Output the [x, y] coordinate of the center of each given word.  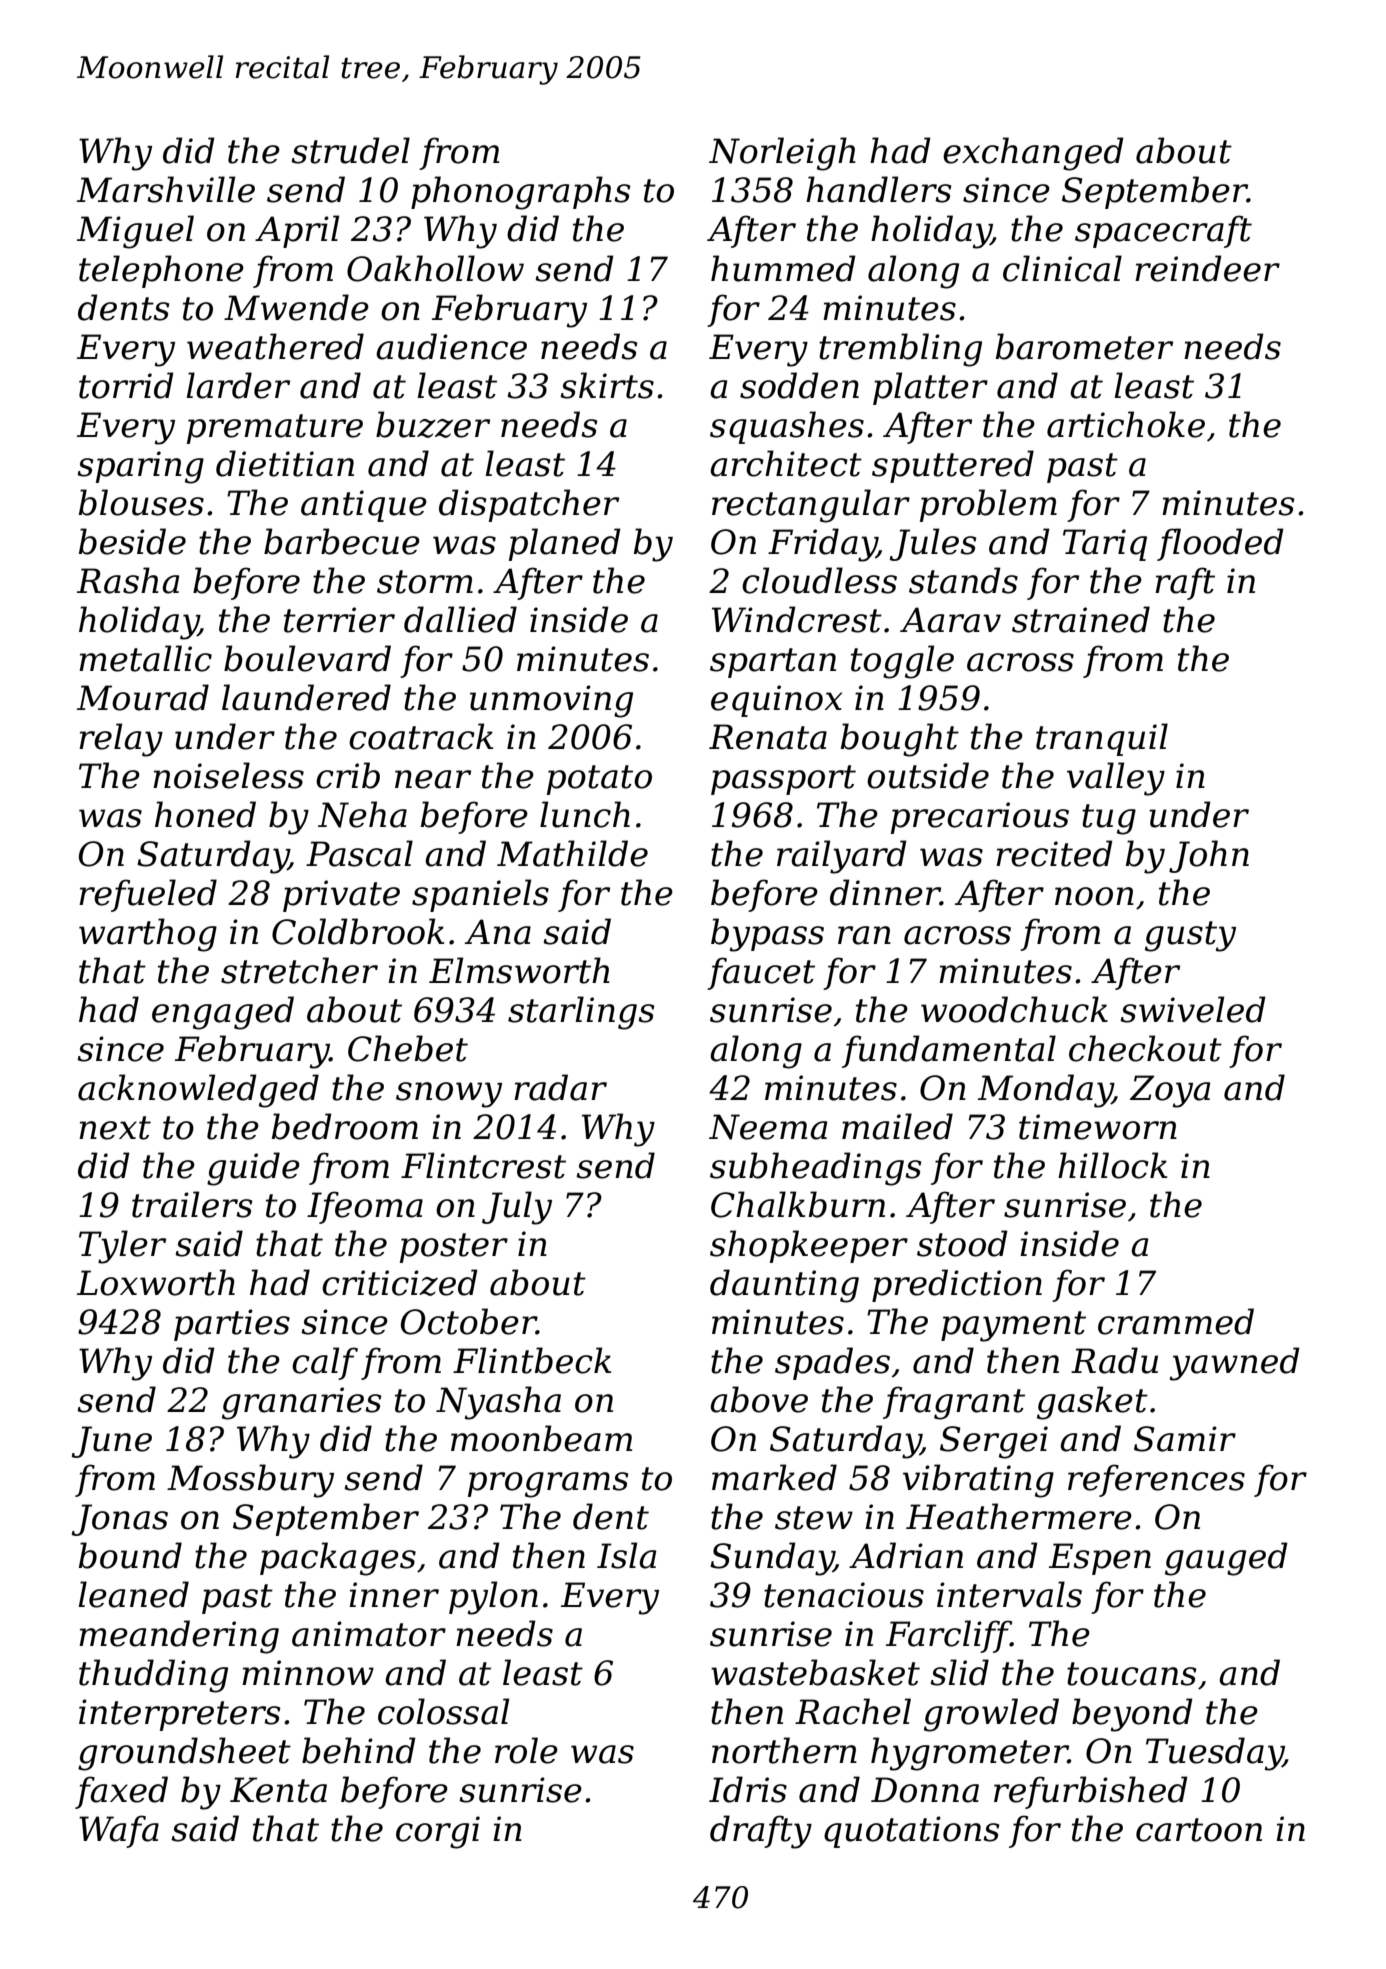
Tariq [1105, 545]
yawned [1235, 1364]
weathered [275, 346]
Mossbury [250, 1481]
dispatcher [529, 505]
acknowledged [198, 1091]
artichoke [1126, 424]
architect [786, 463]
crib [348, 775]
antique [364, 506]
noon [1094, 896]
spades [832, 1363]
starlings [581, 1013]
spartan [773, 663]
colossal [443, 1711]
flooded [1220, 544]
